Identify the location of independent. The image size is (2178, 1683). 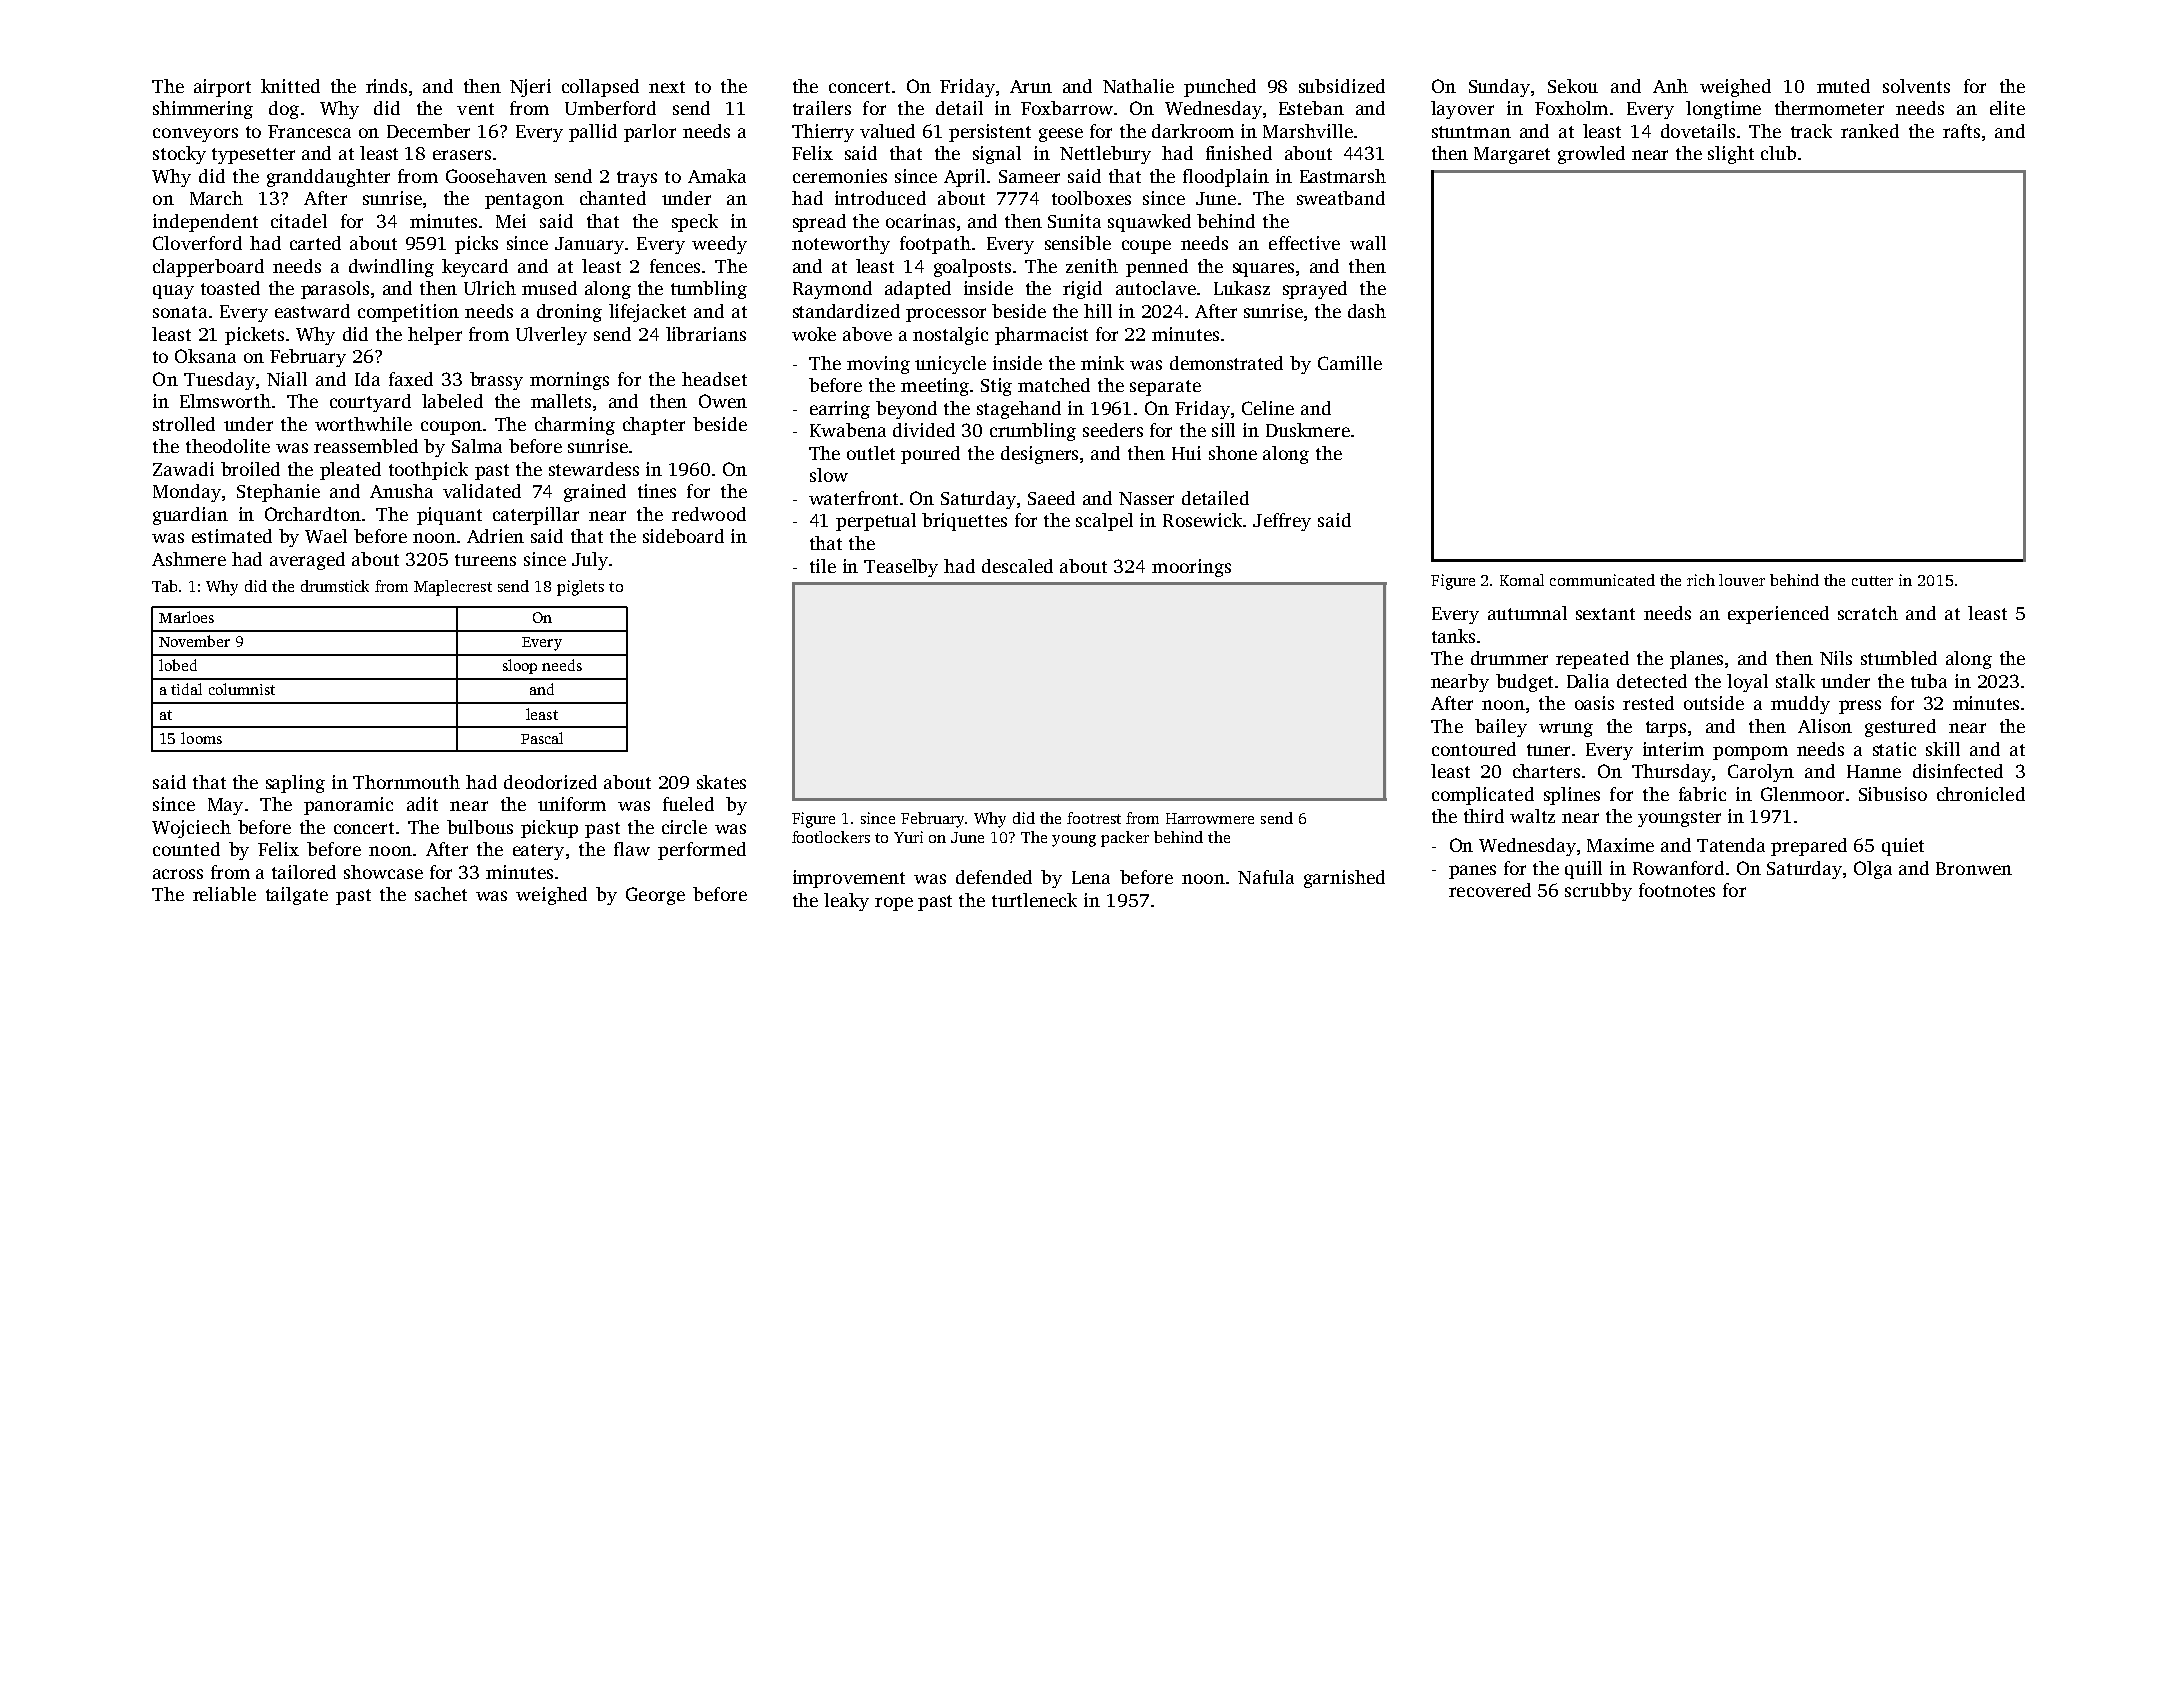
(205, 223).
